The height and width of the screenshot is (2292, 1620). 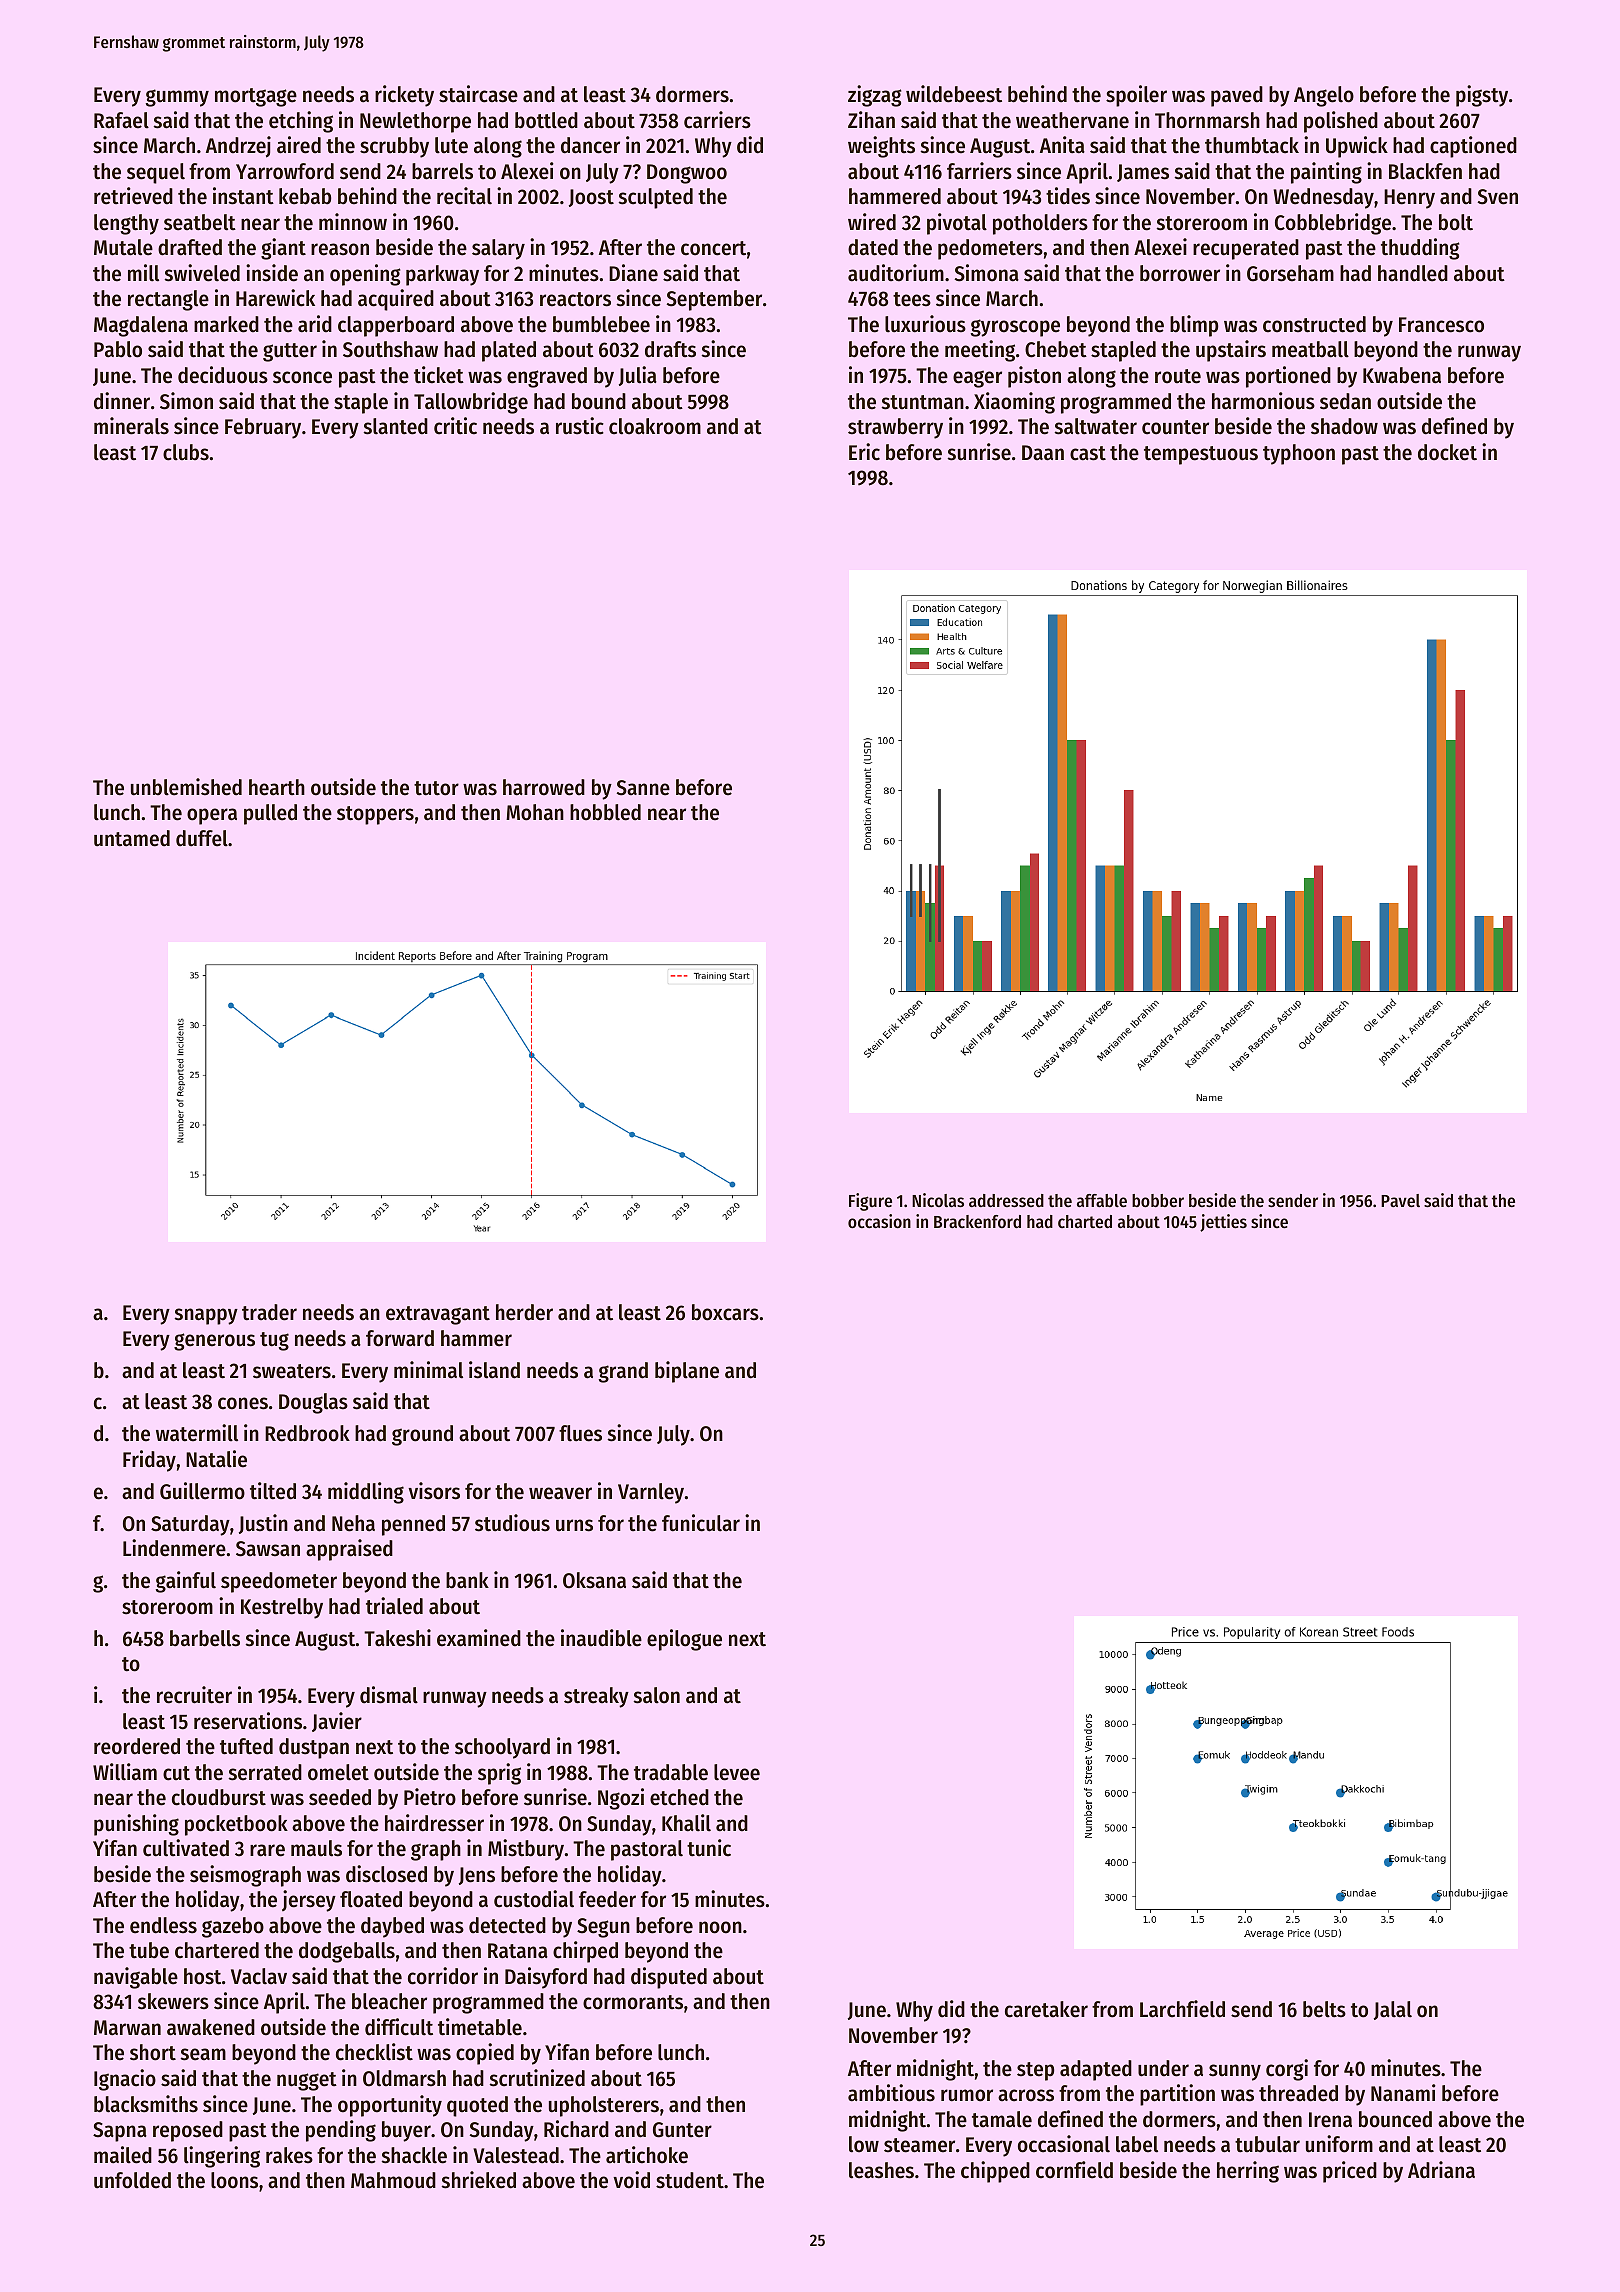 What do you see at coordinates (1223, 1223) in the screenshot?
I see `jetties` at bounding box center [1223, 1223].
